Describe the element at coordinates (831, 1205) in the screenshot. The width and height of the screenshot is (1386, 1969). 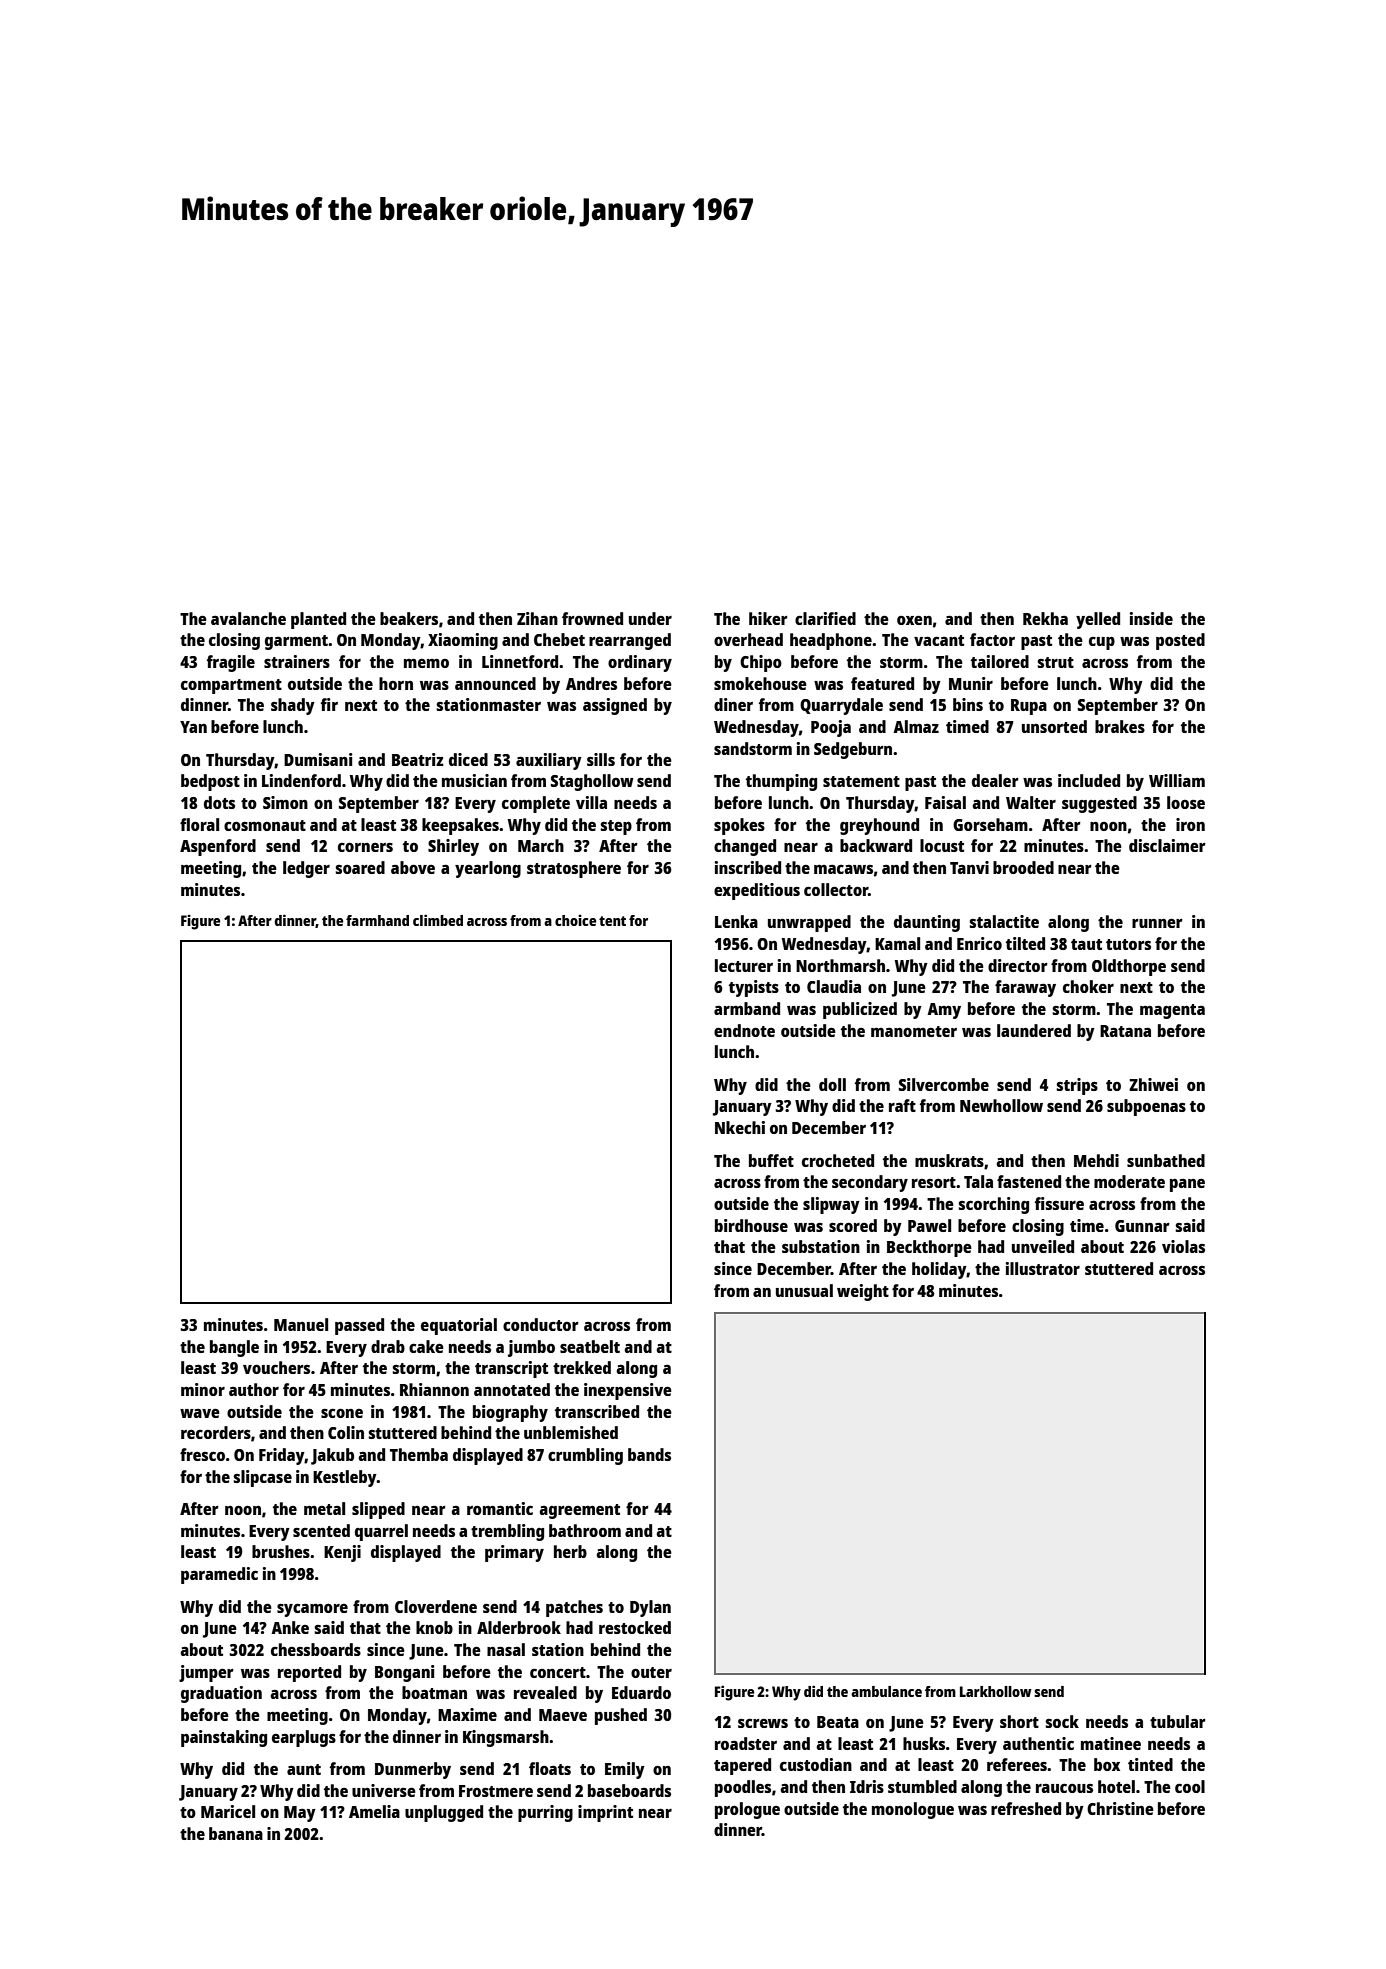
I see `slipway` at that location.
